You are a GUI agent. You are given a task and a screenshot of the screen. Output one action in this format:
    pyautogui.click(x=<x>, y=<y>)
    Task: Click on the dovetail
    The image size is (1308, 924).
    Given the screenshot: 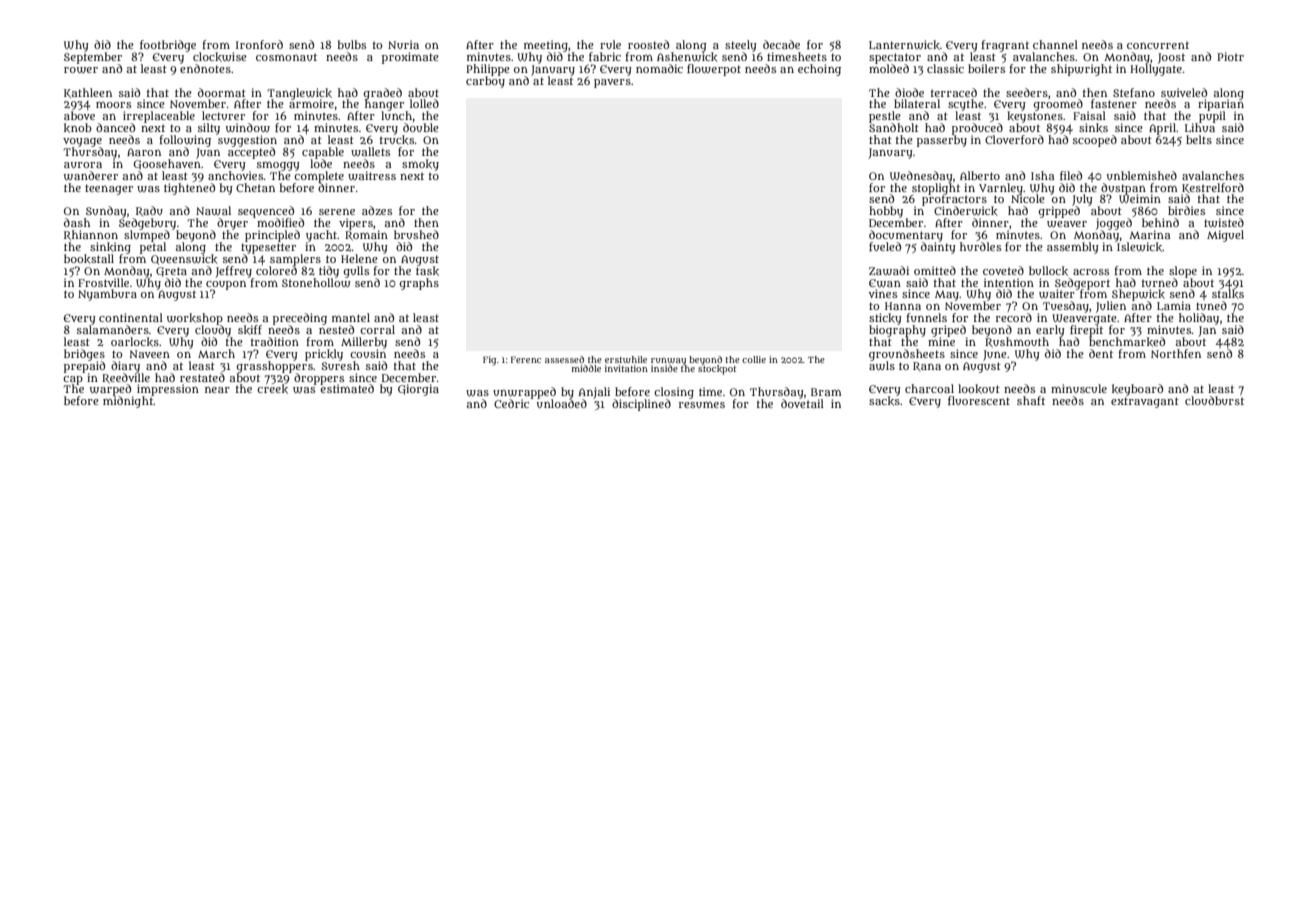 What is the action you would take?
    pyautogui.click(x=802, y=403)
